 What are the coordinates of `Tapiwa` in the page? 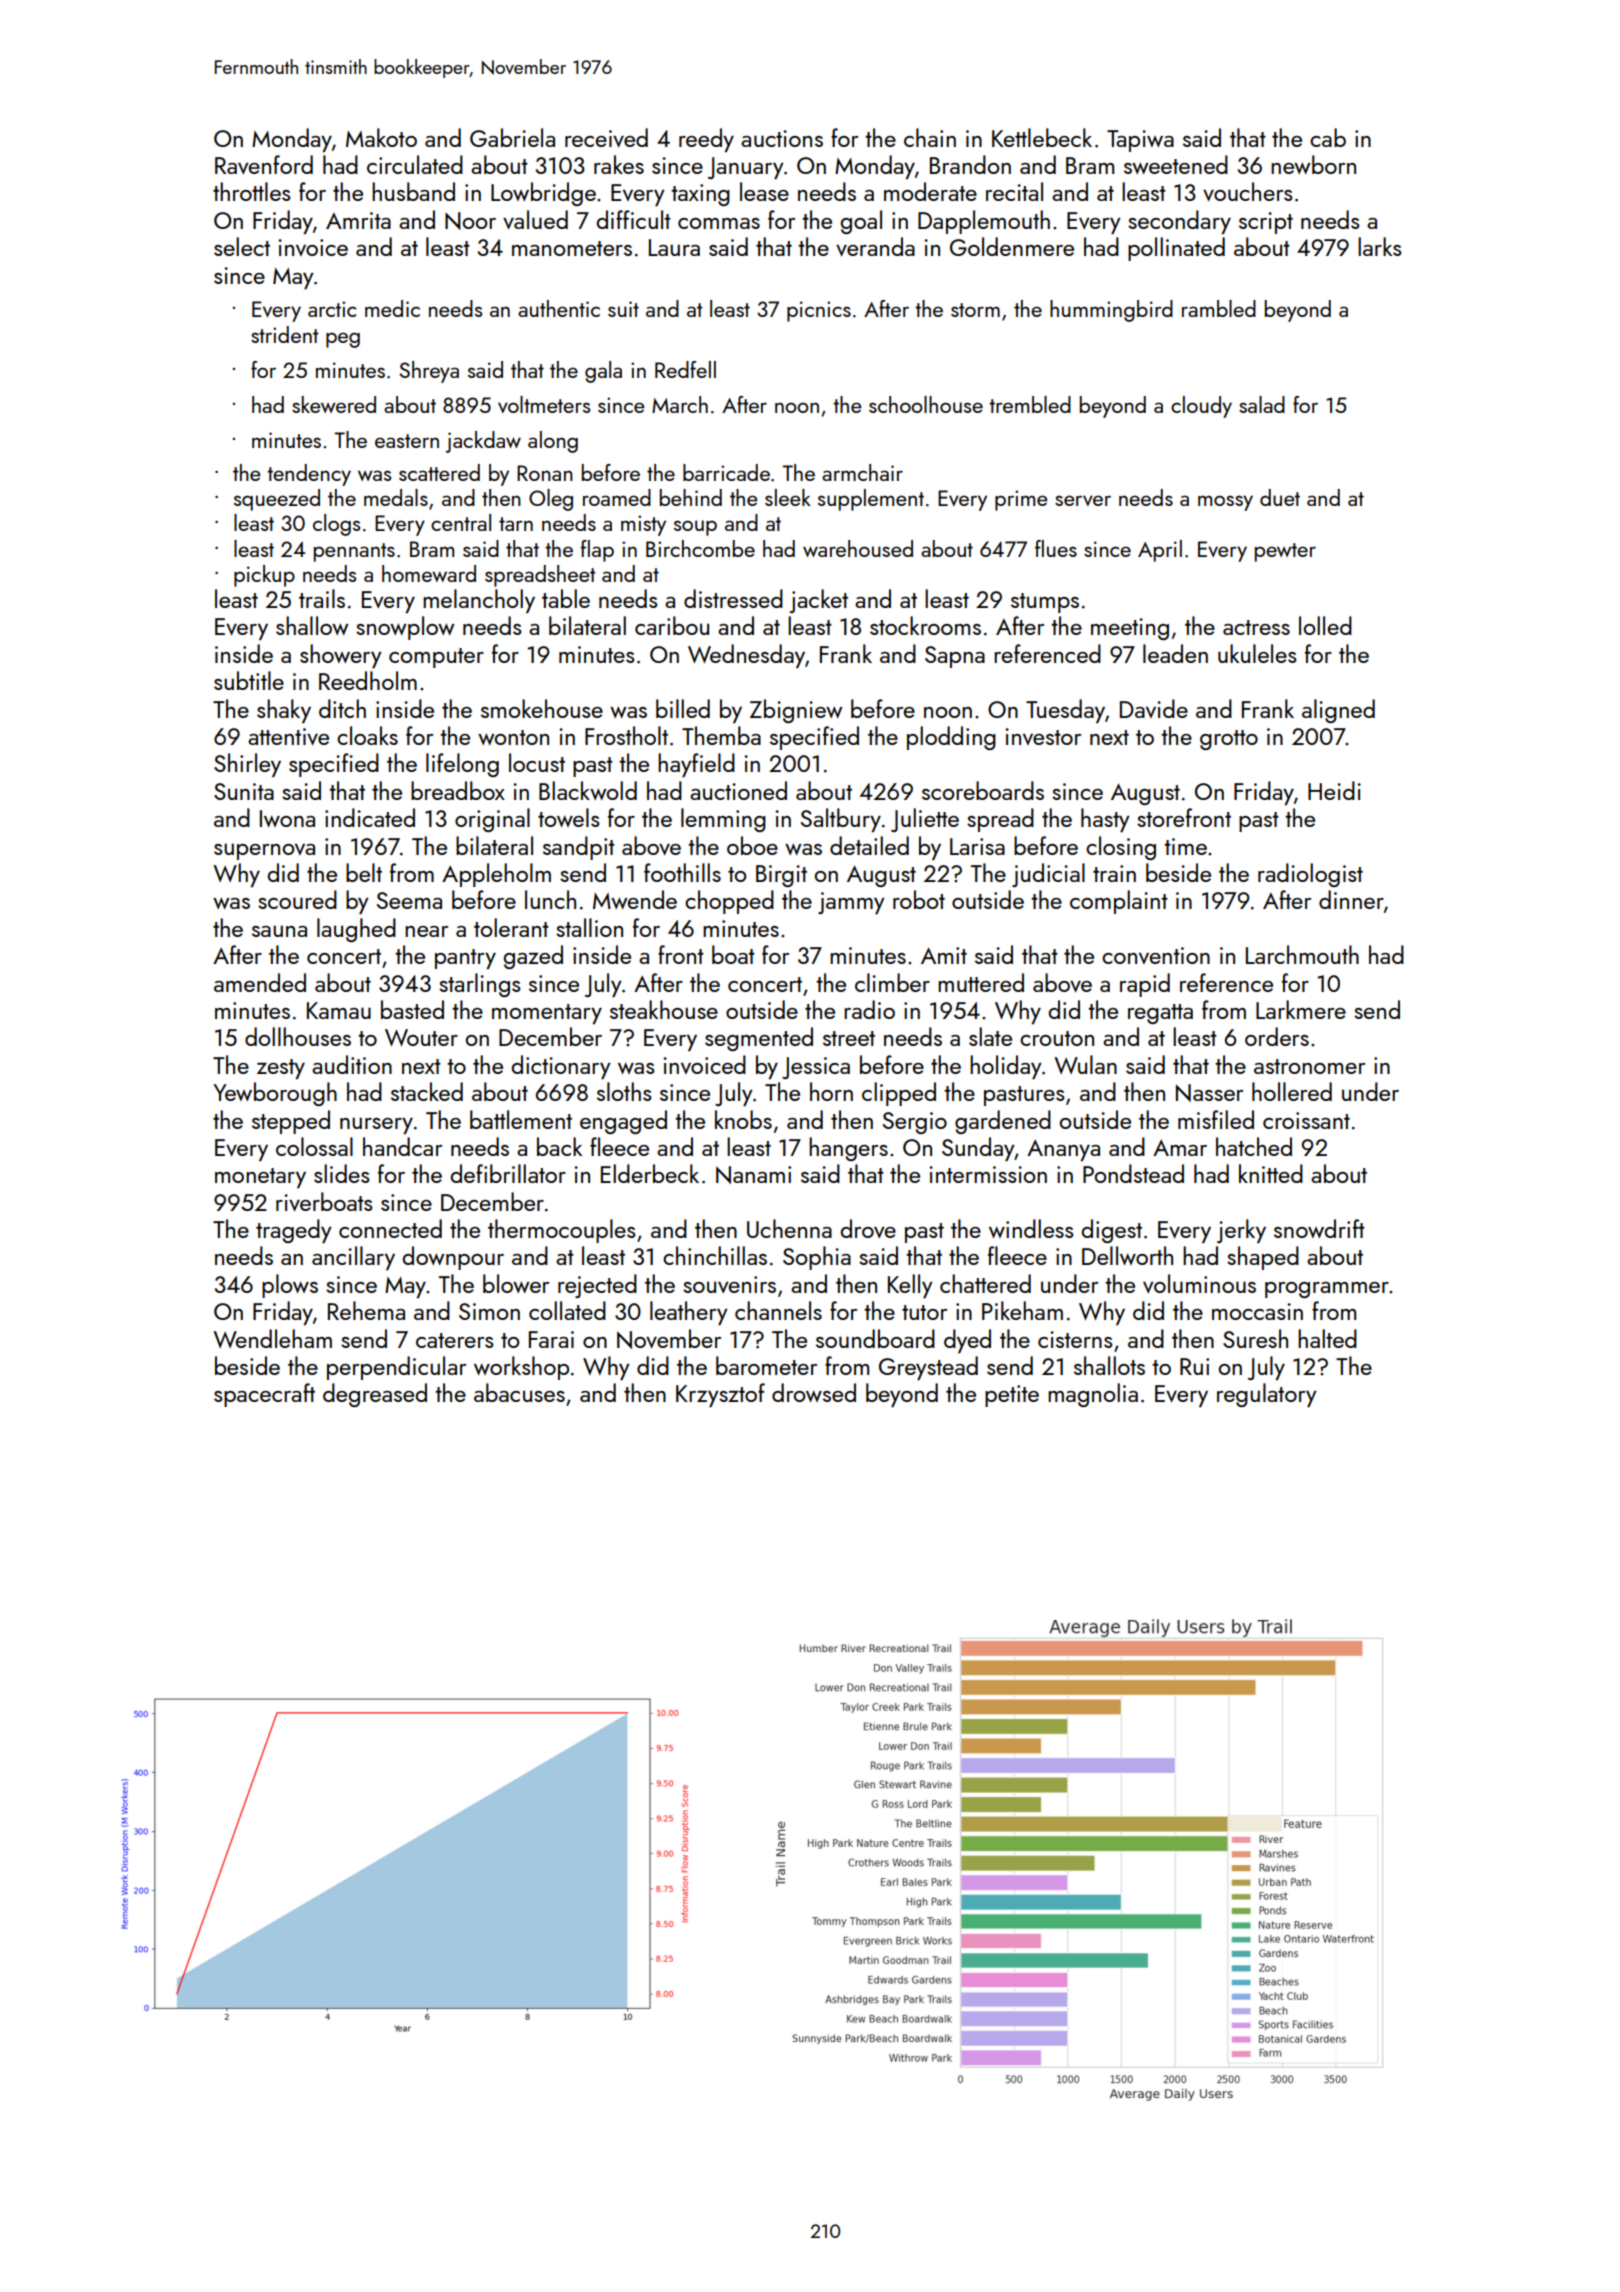 It's located at (1140, 141).
